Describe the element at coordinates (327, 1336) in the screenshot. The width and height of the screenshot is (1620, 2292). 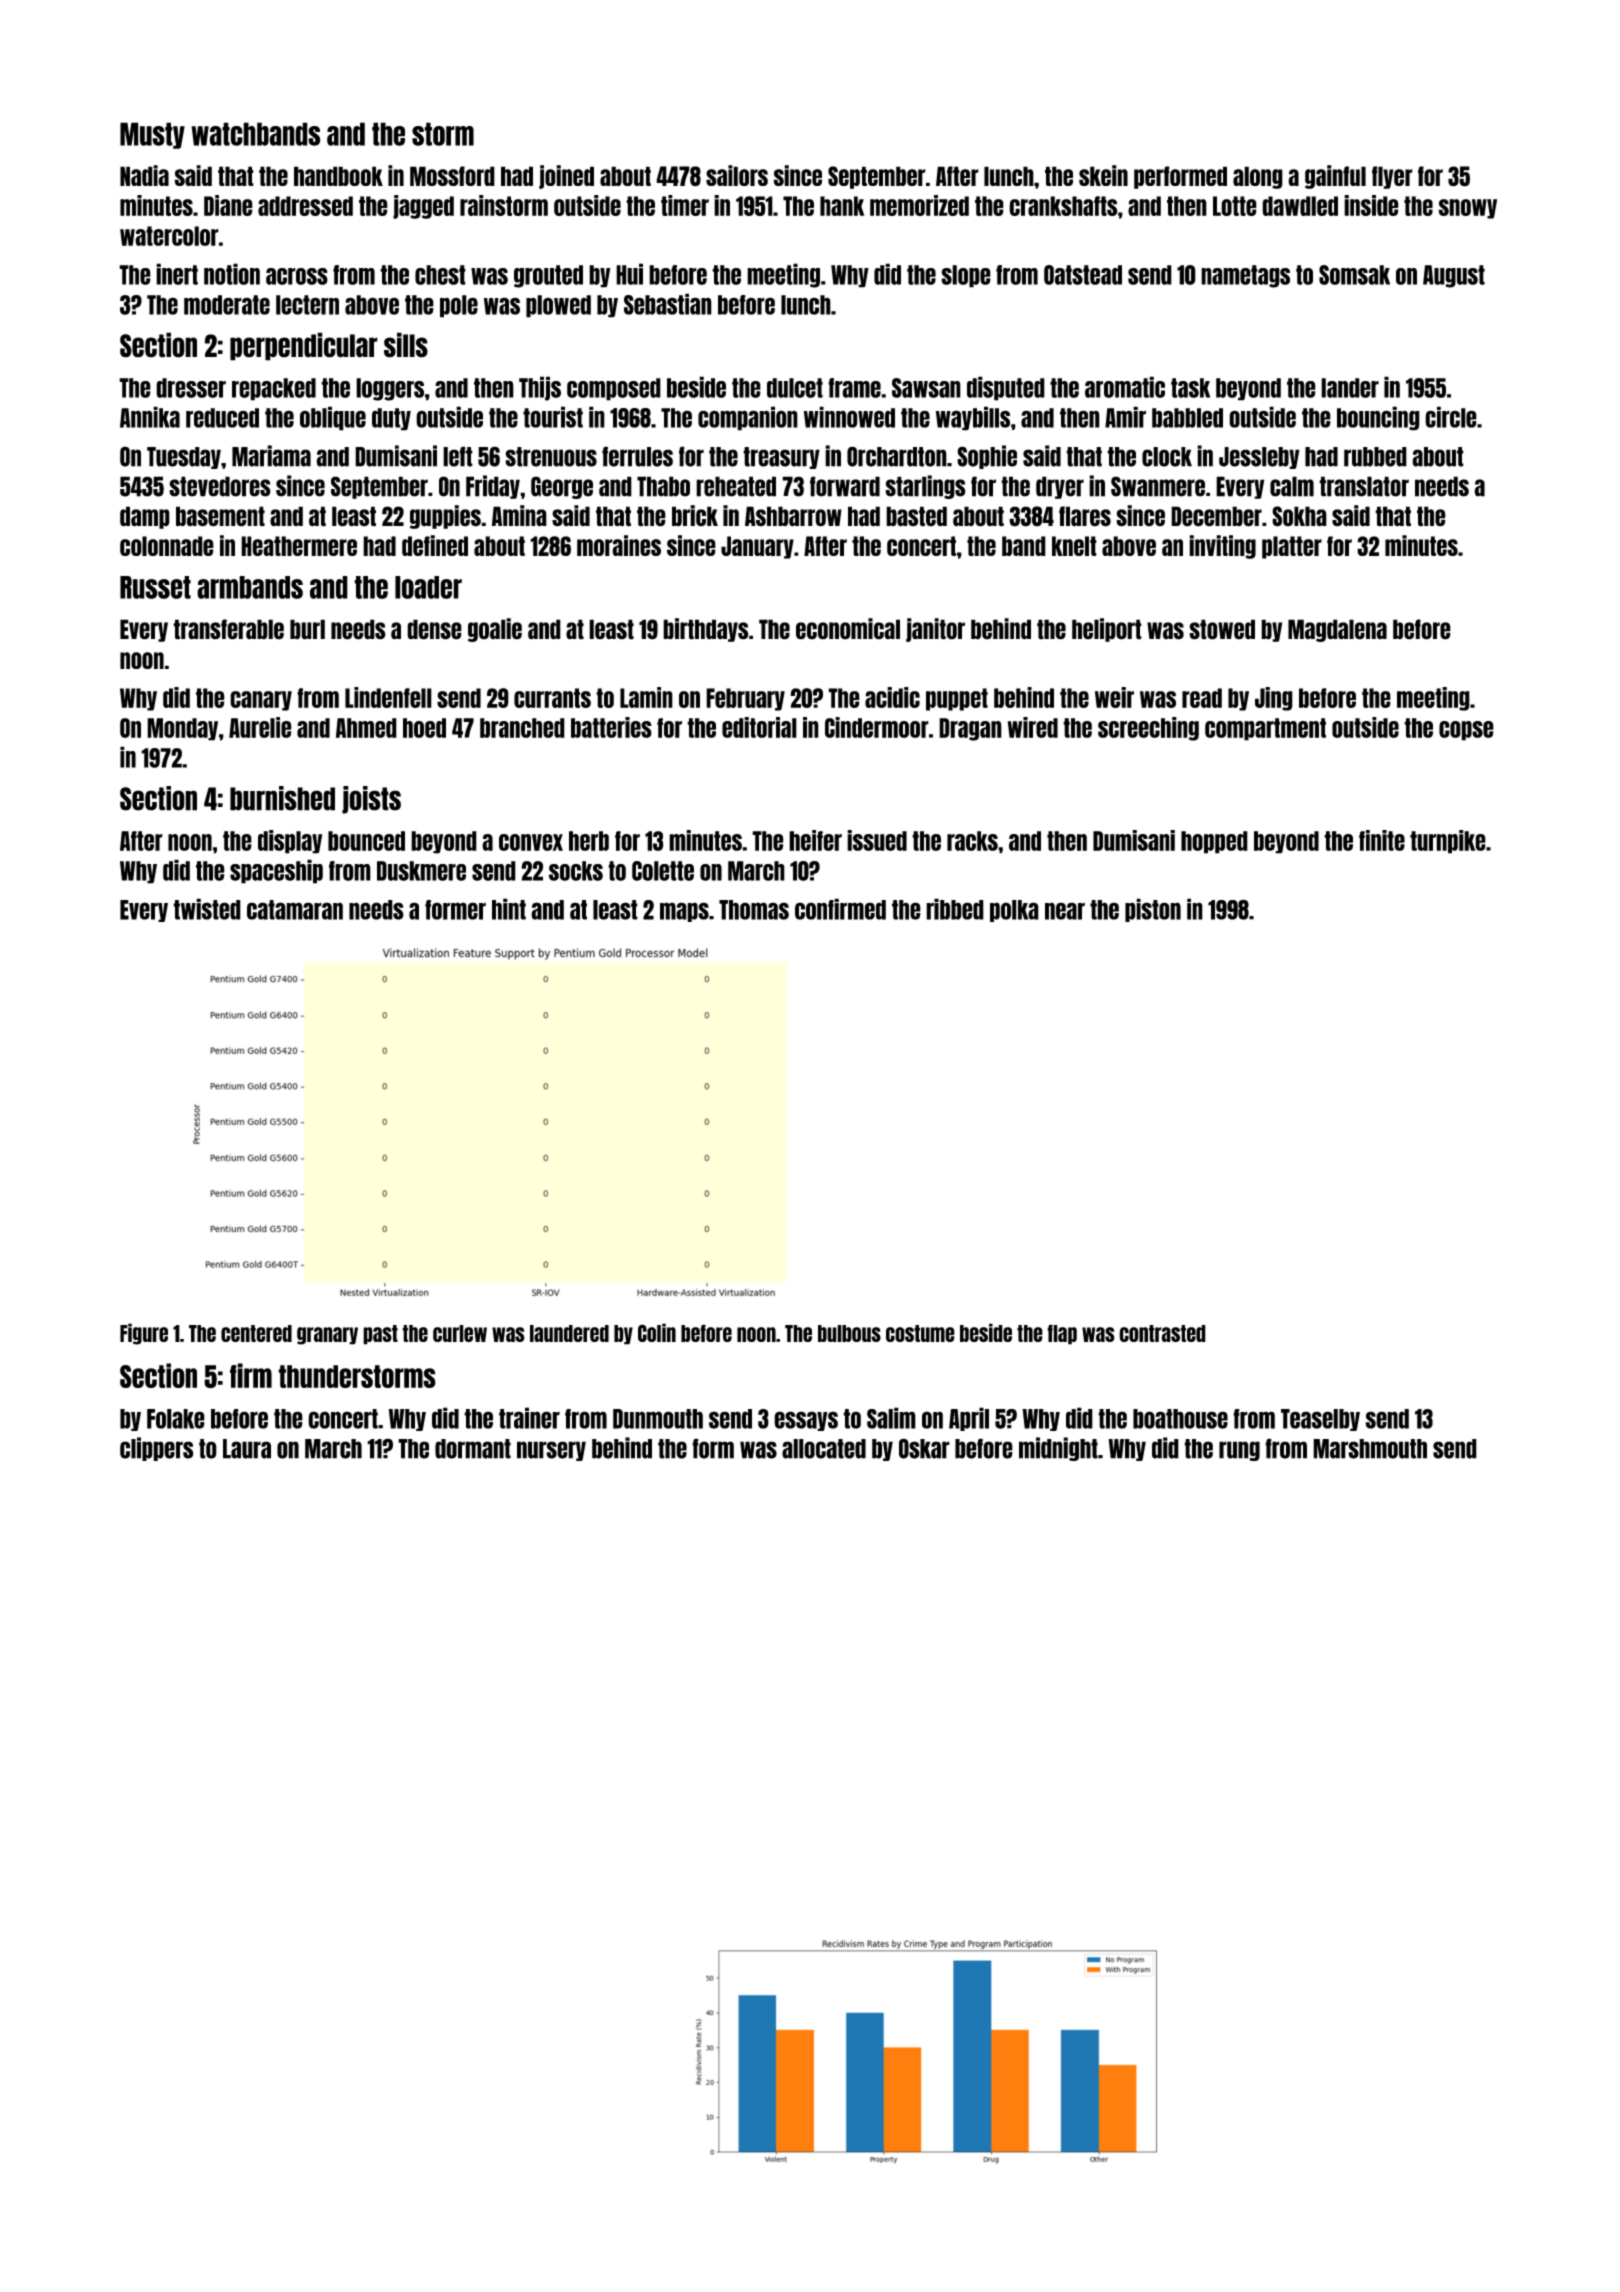
I see `granary` at that location.
